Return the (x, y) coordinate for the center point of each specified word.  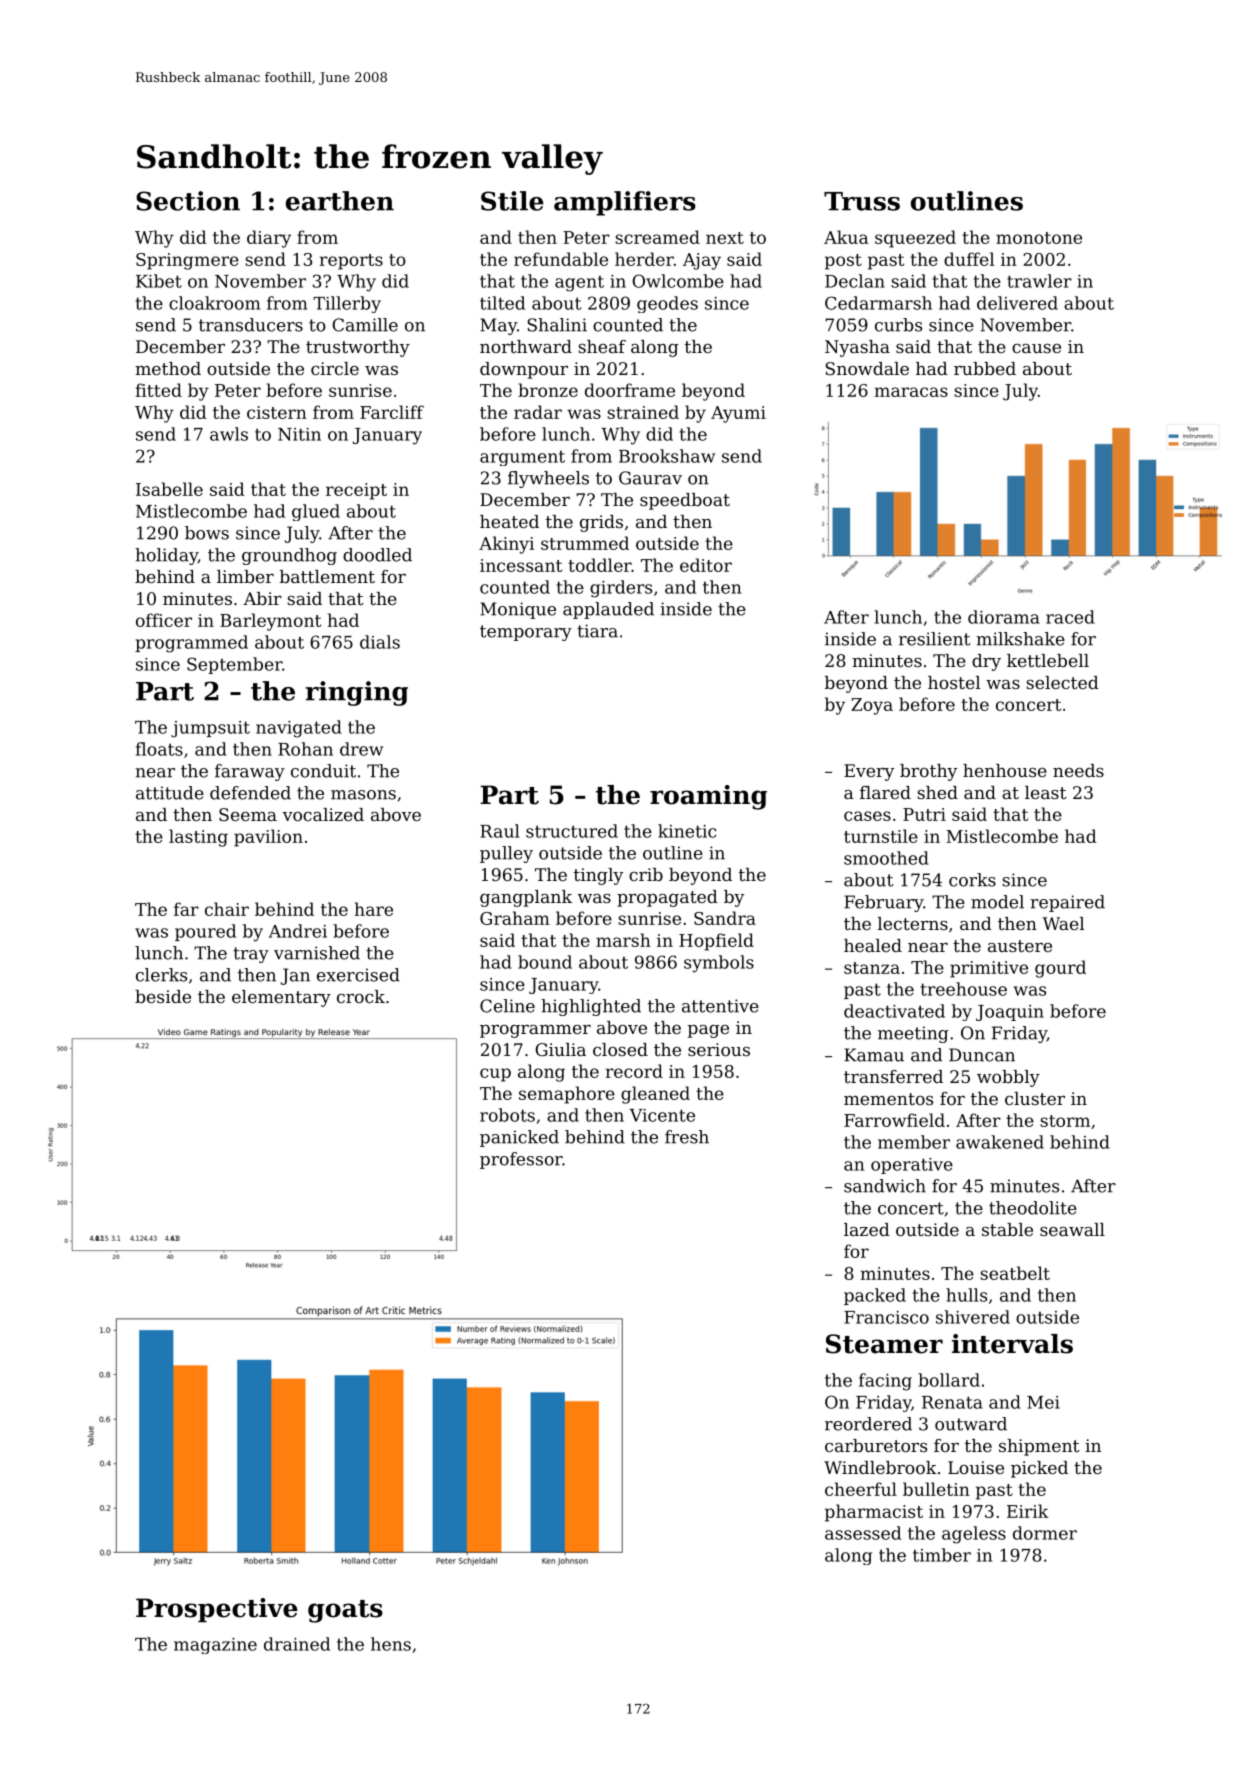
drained (297, 1644)
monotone (1039, 238)
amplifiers (625, 203)
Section (188, 201)
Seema (248, 814)
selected (1062, 682)
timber (942, 1555)
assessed (863, 1533)
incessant (521, 565)
